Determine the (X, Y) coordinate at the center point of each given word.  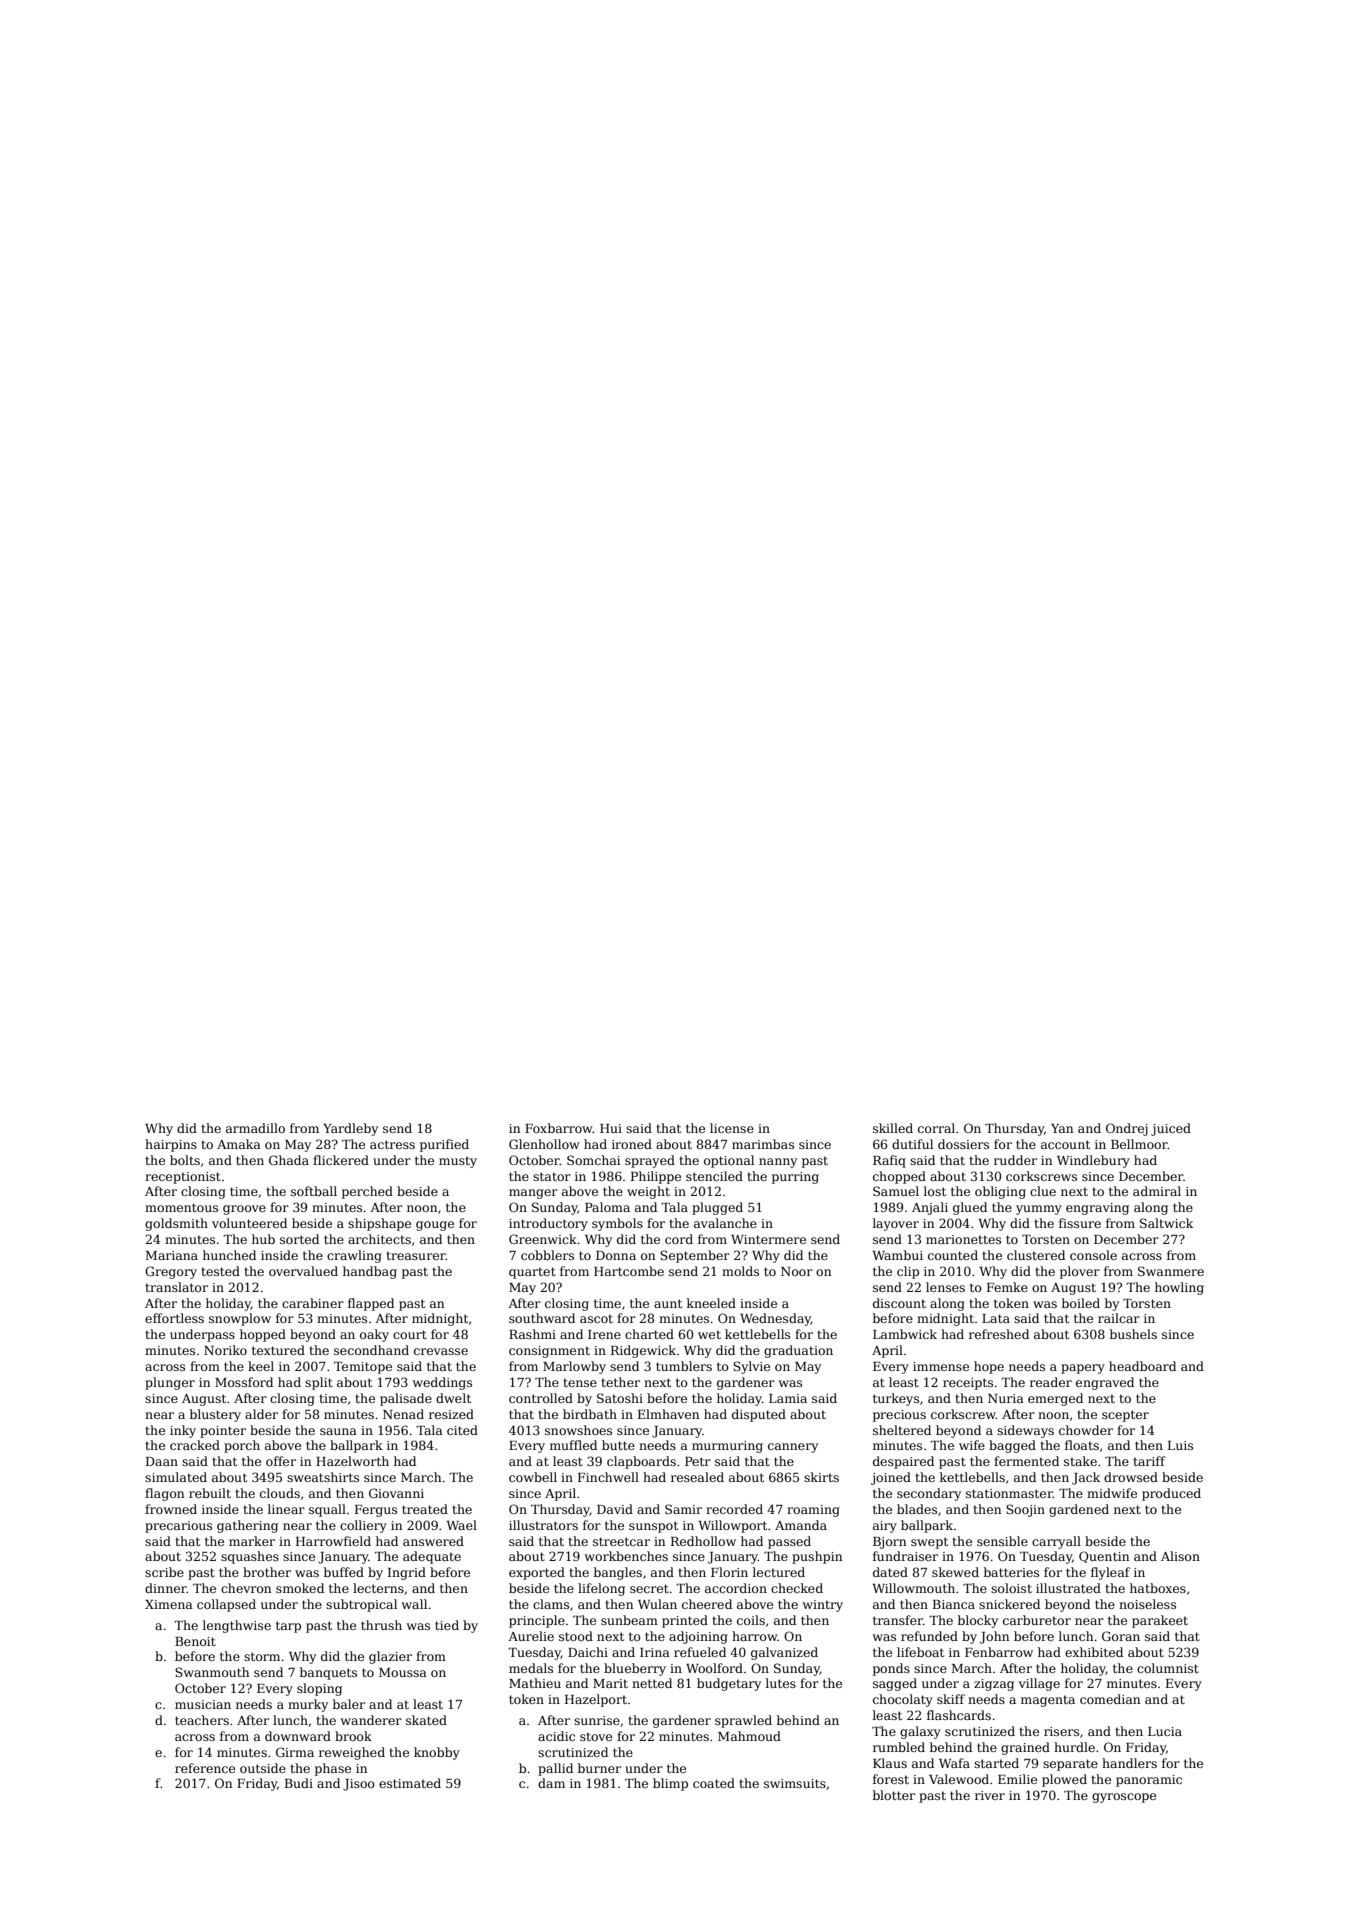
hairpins (171, 1145)
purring (795, 1178)
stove (596, 1736)
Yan (1062, 1128)
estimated (410, 1783)
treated (425, 1509)
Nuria (1006, 1398)
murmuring (727, 1447)
